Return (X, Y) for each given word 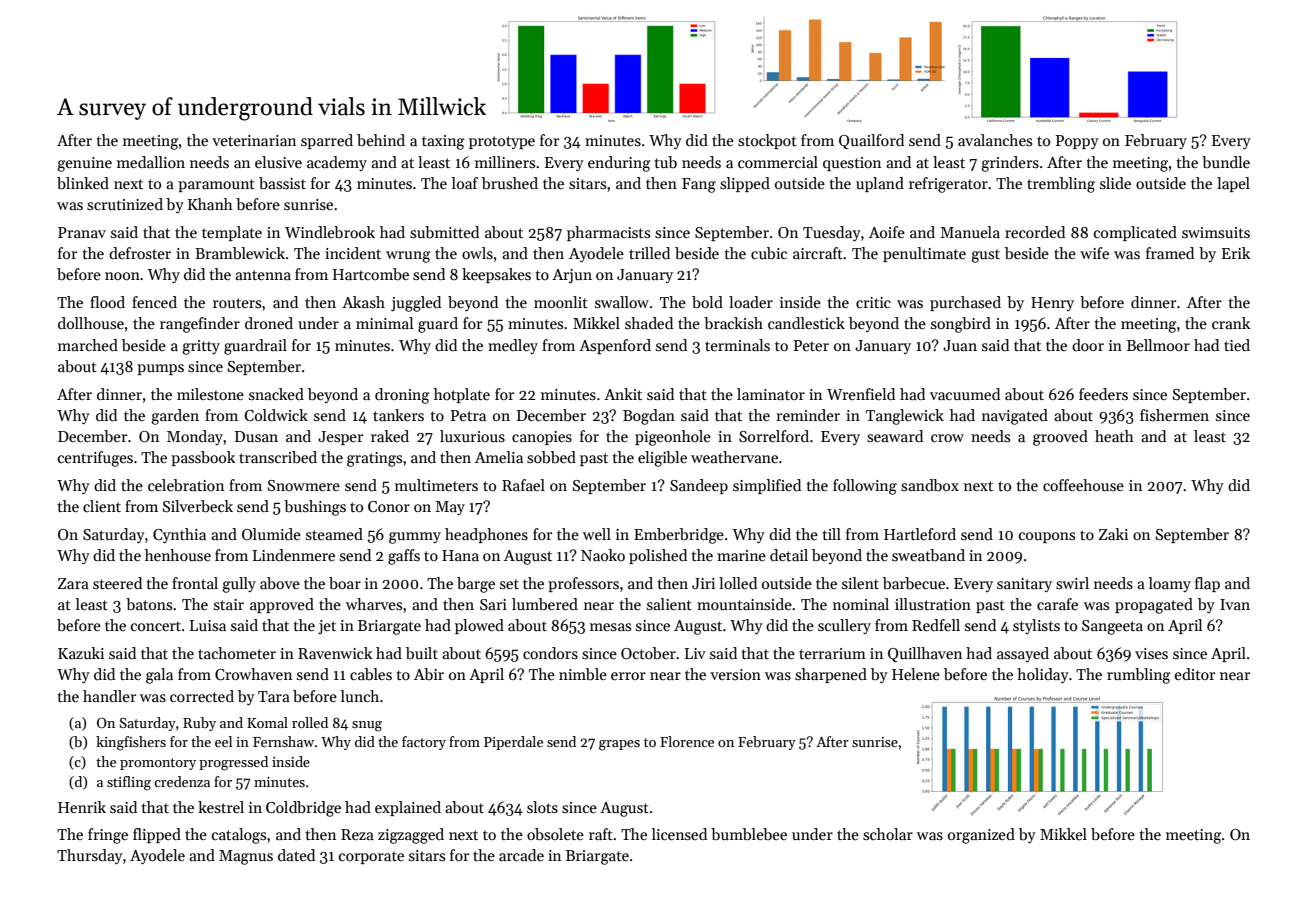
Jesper (340, 438)
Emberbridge (679, 536)
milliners (505, 162)
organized (981, 836)
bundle (1226, 162)
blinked (83, 183)
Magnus (246, 857)
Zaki (1113, 534)
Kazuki (81, 653)
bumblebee (749, 834)
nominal (861, 604)
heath (1114, 436)
